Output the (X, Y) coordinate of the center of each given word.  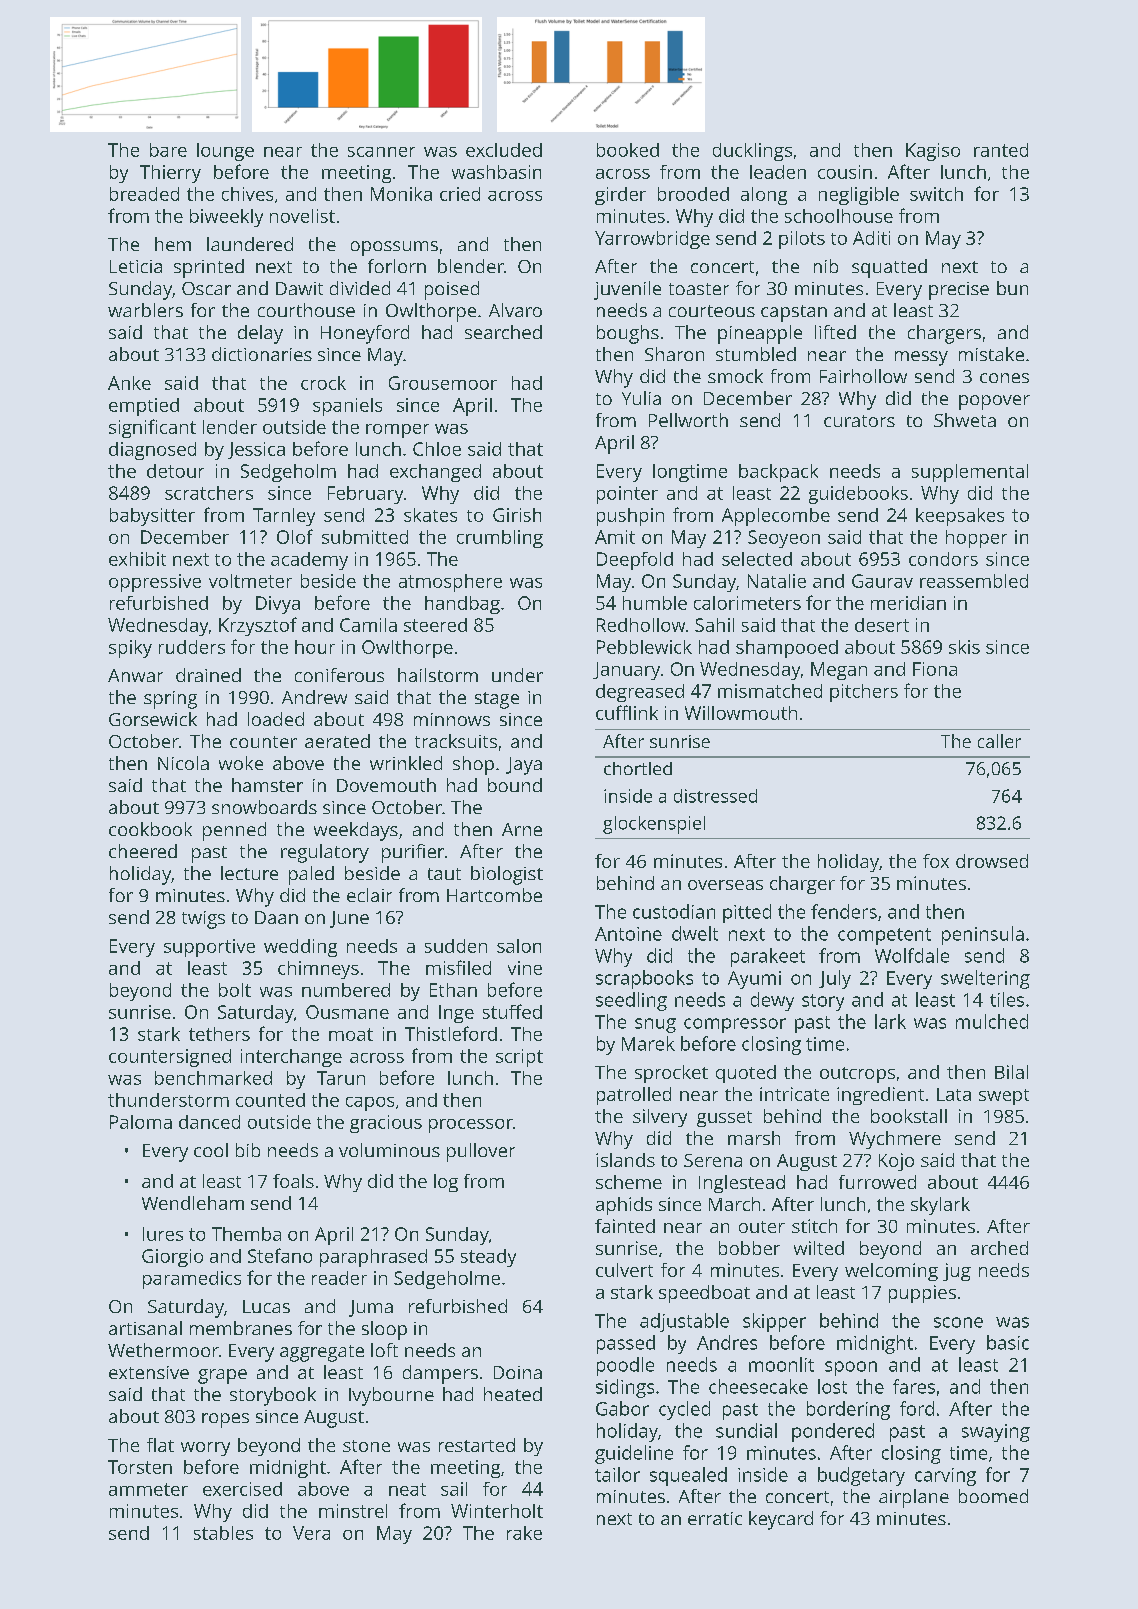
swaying (996, 1433)
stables (223, 1533)
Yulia (641, 398)
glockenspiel (654, 825)
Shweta (965, 420)
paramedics (192, 1280)
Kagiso (933, 152)
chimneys (318, 970)
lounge (225, 152)
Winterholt (497, 1511)
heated (513, 1394)
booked (628, 150)
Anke (129, 383)
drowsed (992, 861)
